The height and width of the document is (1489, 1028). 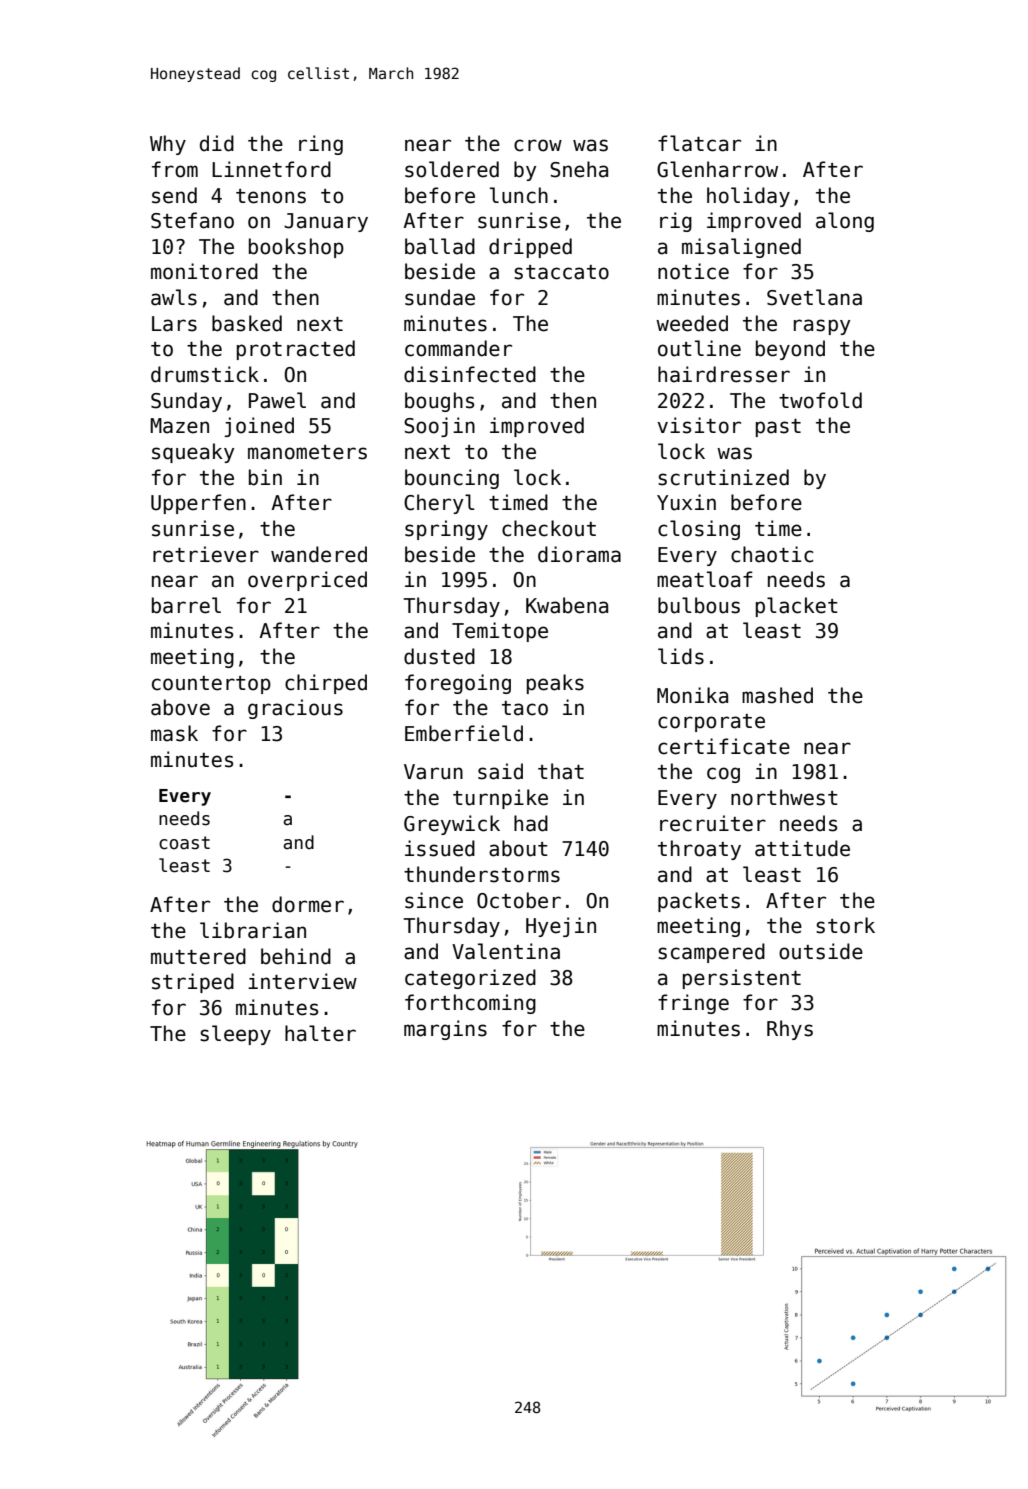 I want to click on barrel, so click(x=186, y=605).
